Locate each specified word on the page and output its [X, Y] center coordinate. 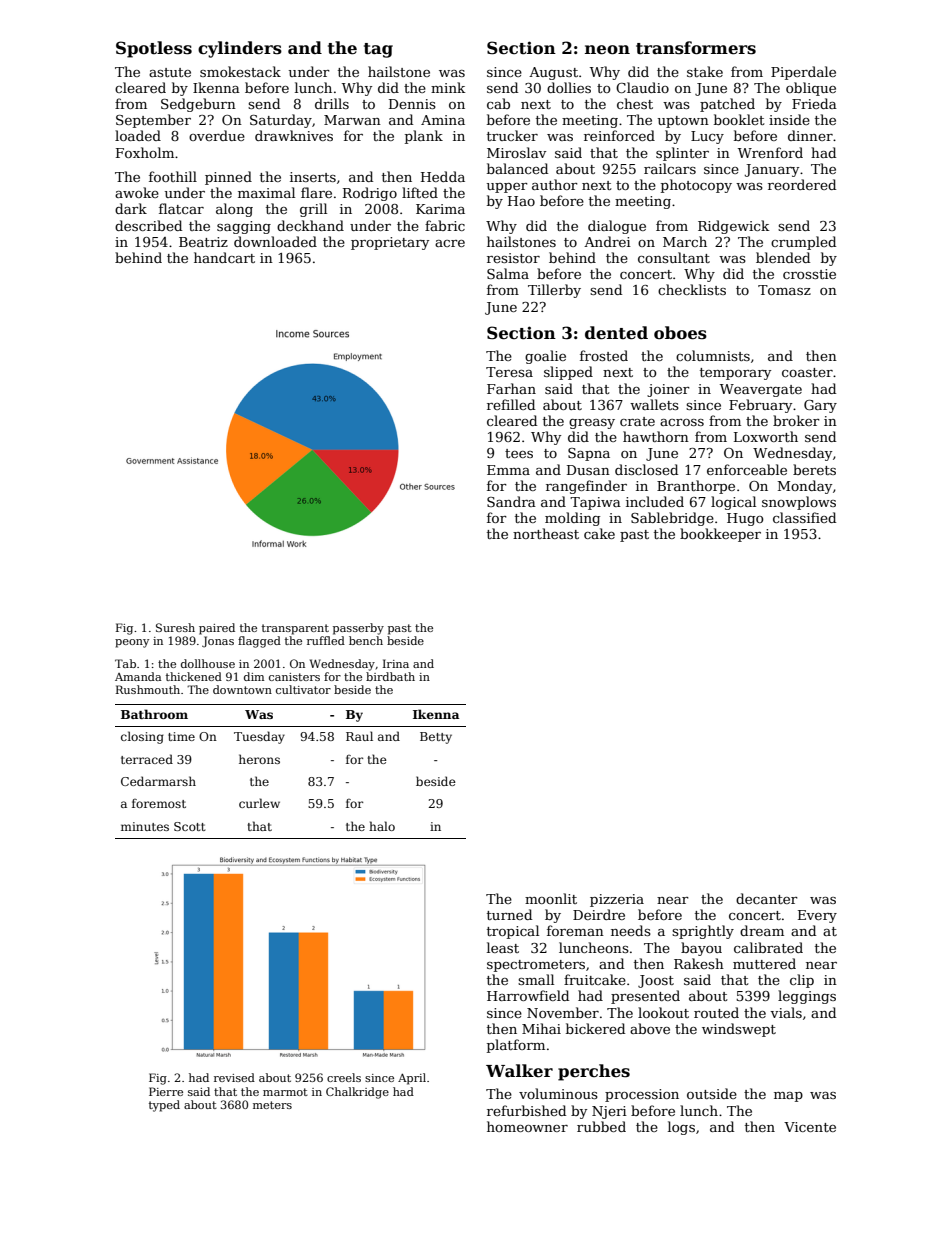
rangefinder [586, 487]
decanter [767, 898]
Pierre [166, 1091]
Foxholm [145, 152]
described [148, 225]
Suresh [175, 627]
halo [382, 826]
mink [448, 87]
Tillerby [554, 291]
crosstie [809, 274]
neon [607, 50]
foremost [159, 803]
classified [804, 517]
